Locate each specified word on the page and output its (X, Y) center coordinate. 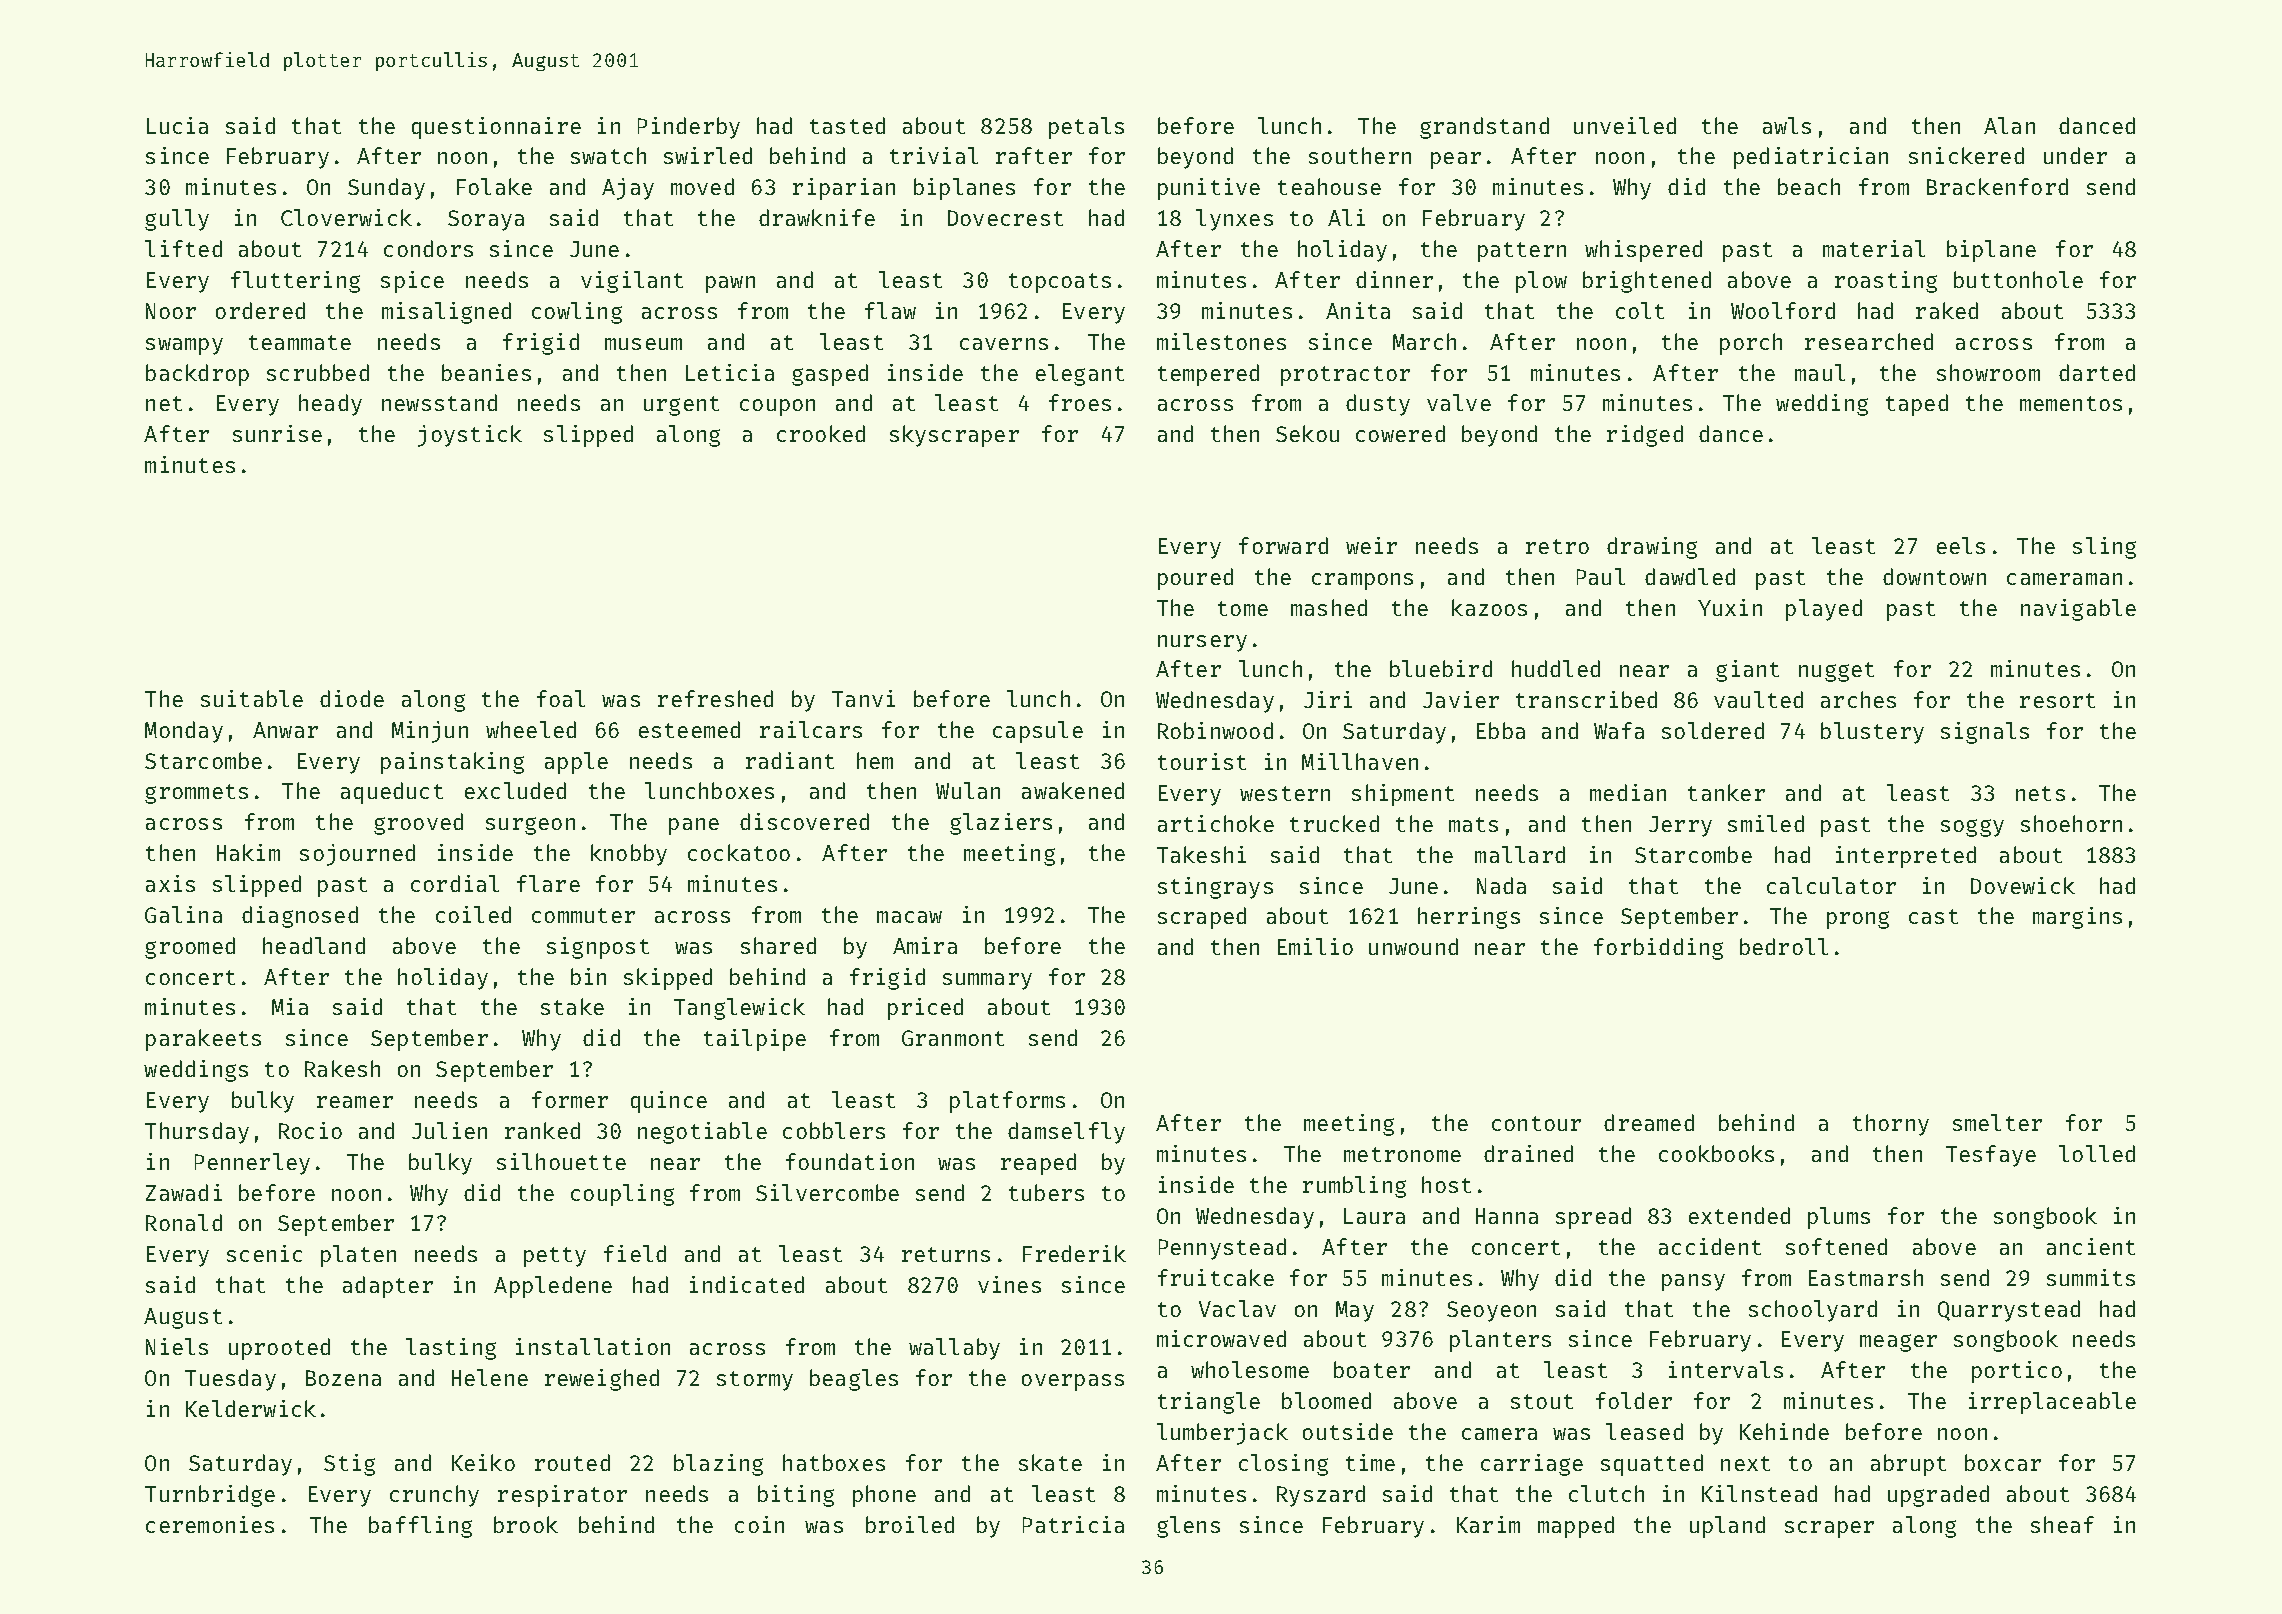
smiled (1766, 823)
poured (1195, 579)
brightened (1647, 282)
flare (548, 883)
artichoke (1216, 823)
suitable (252, 698)
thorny (1891, 1125)
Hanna (1507, 1216)
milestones (1221, 341)
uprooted (279, 1349)
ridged (1645, 436)
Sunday (386, 189)
